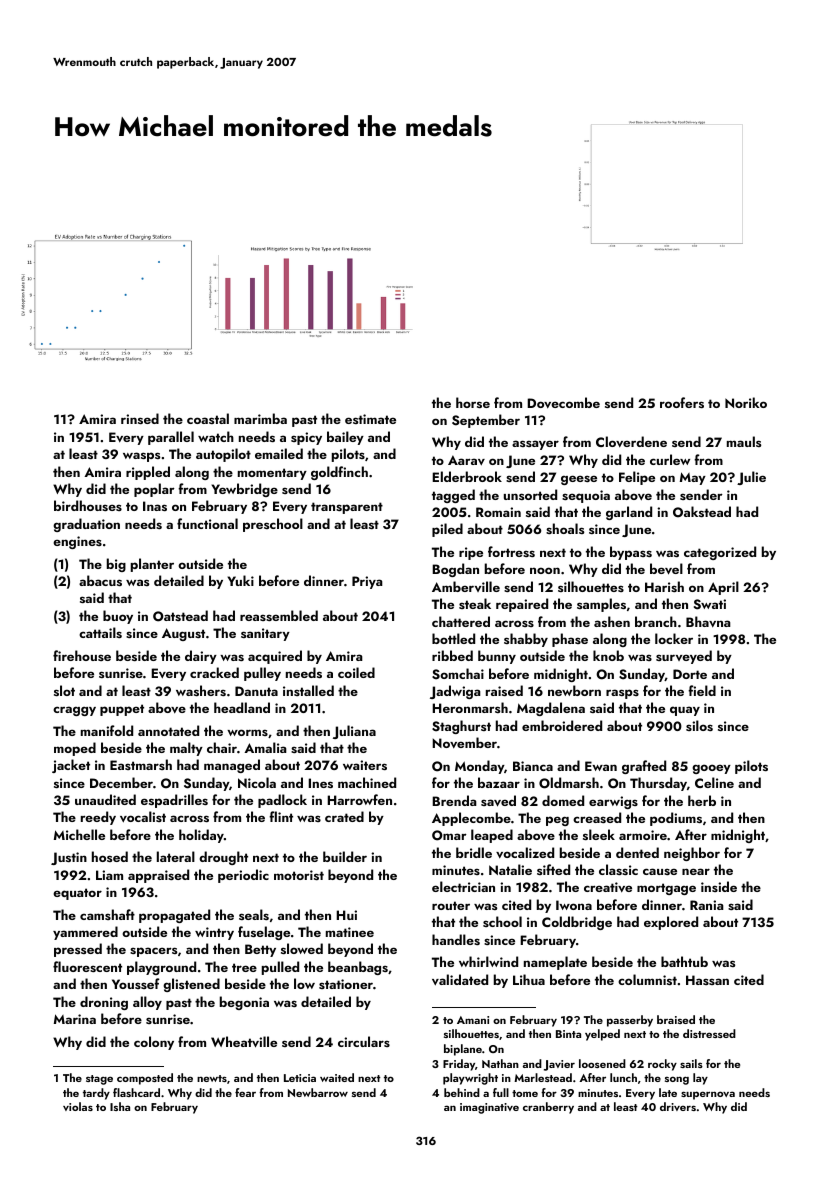 The image size is (831, 1179). Describe the element at coordinates (86, 525) in the screenshot. I see `graduation` at that location.
